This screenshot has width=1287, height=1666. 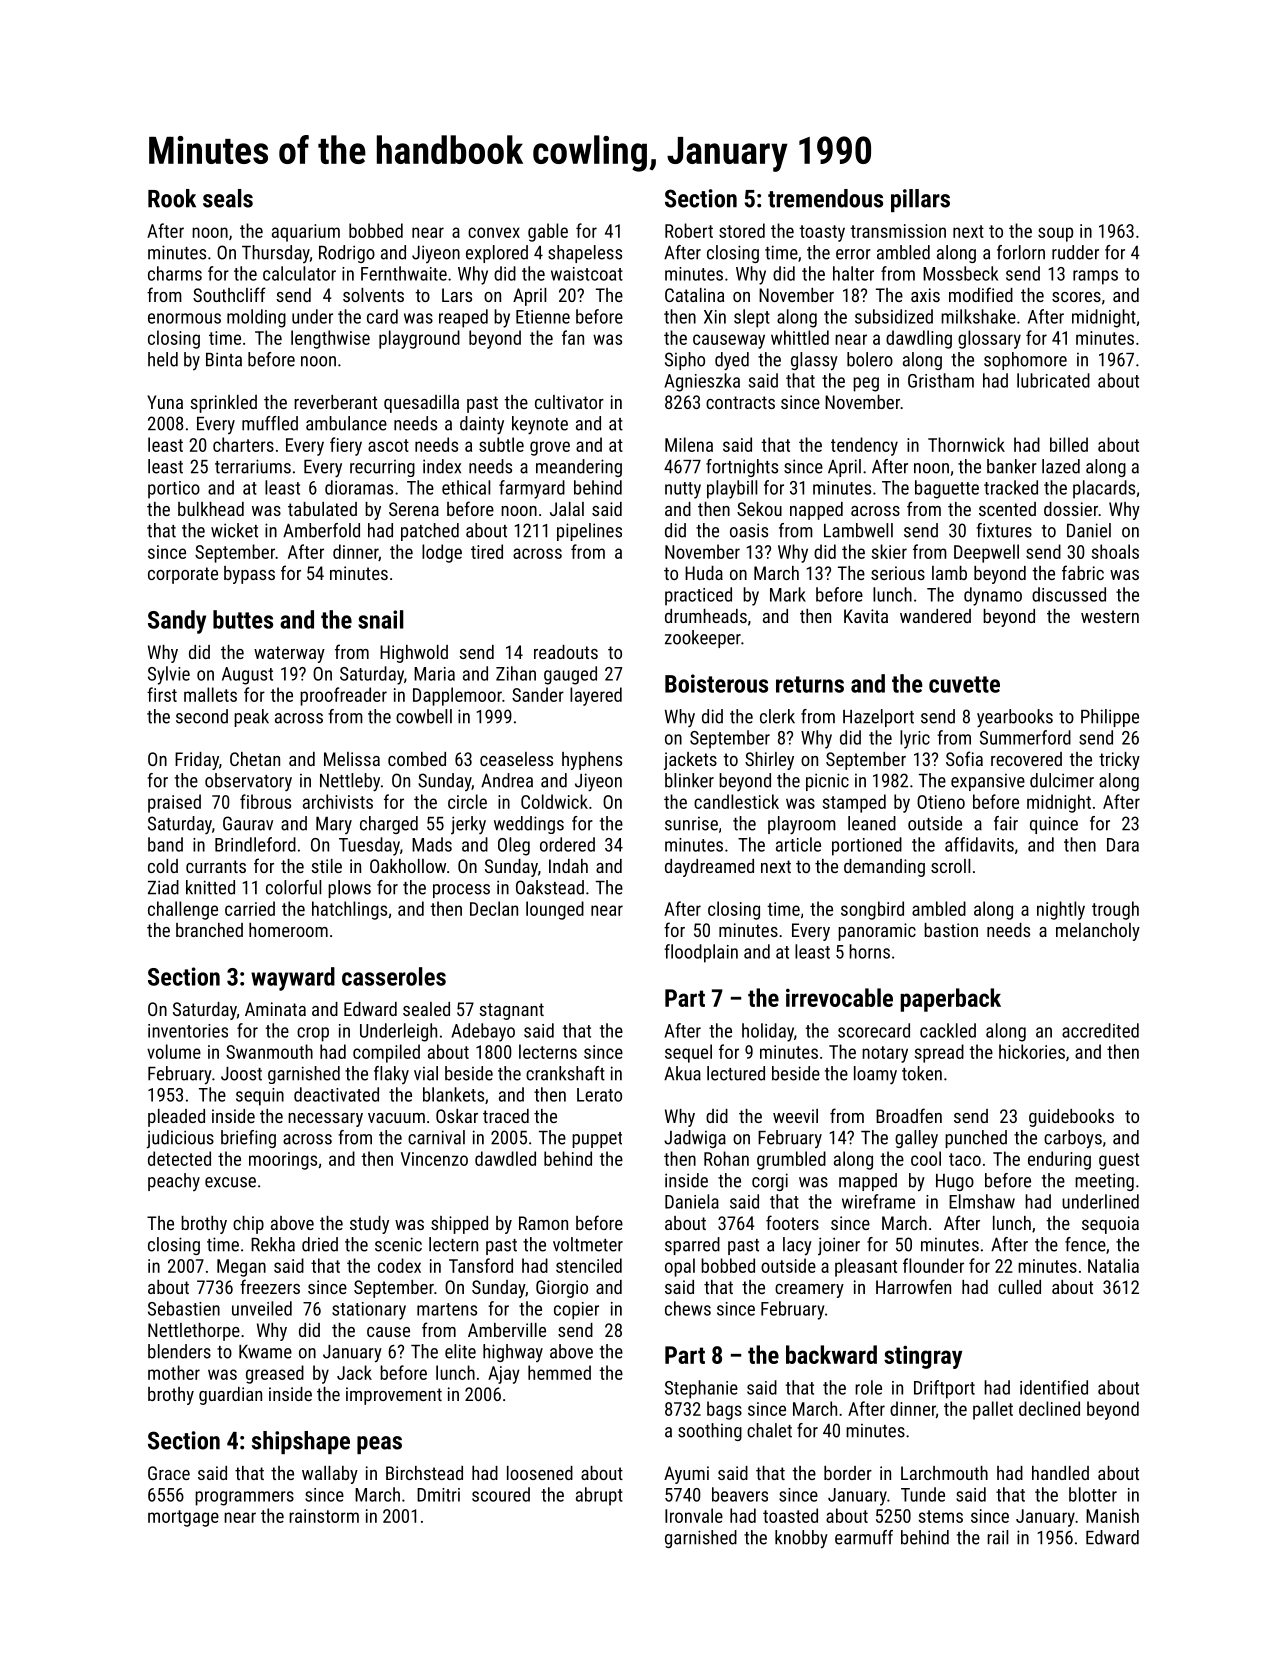 What do you see at coordinates (740, 402) in the screenshot?
I see `contracts` at bounding box center [740, 402].
